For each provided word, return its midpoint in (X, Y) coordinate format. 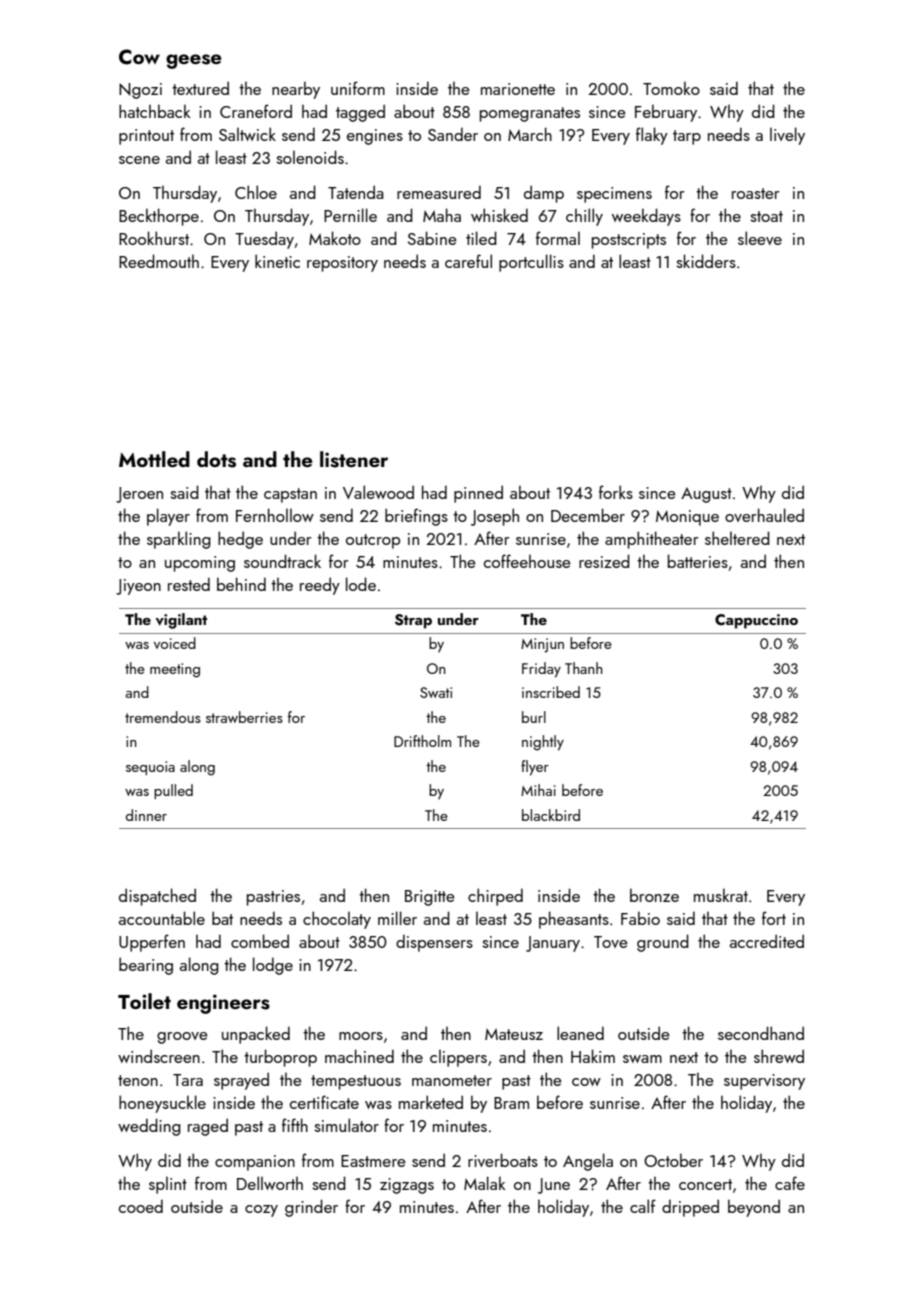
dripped (690, 1208)
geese (194, 61)
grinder (311, 1208)
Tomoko (671, 88)
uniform (358, 88)
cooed (141, 1206)
